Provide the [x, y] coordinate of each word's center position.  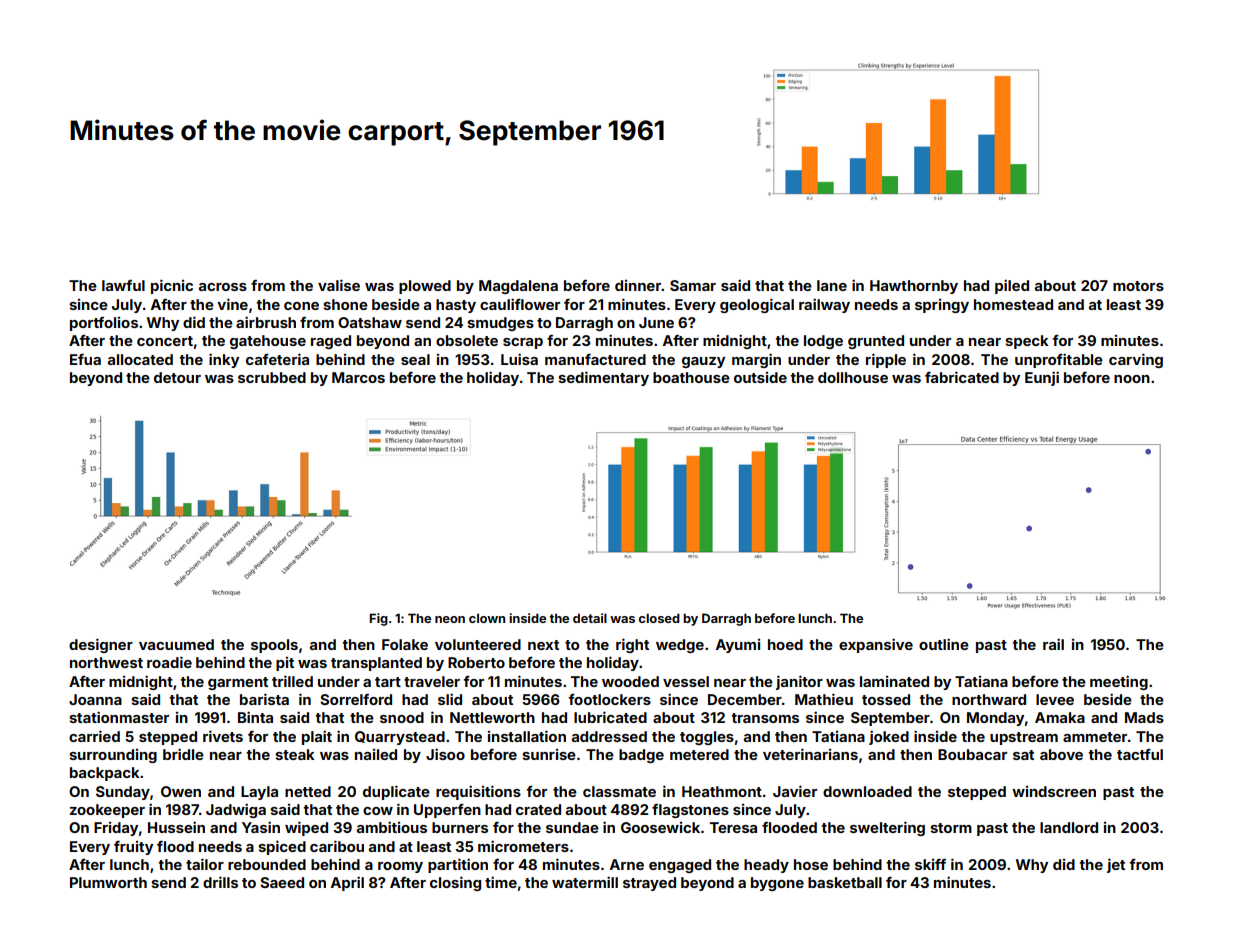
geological [757, 305]
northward [989, 699]
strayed [649, 884]
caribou [337, 846]
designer [101, 645]
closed [659, 618]
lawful [123, 285]
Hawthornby [914, 287]
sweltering [887, 828]
